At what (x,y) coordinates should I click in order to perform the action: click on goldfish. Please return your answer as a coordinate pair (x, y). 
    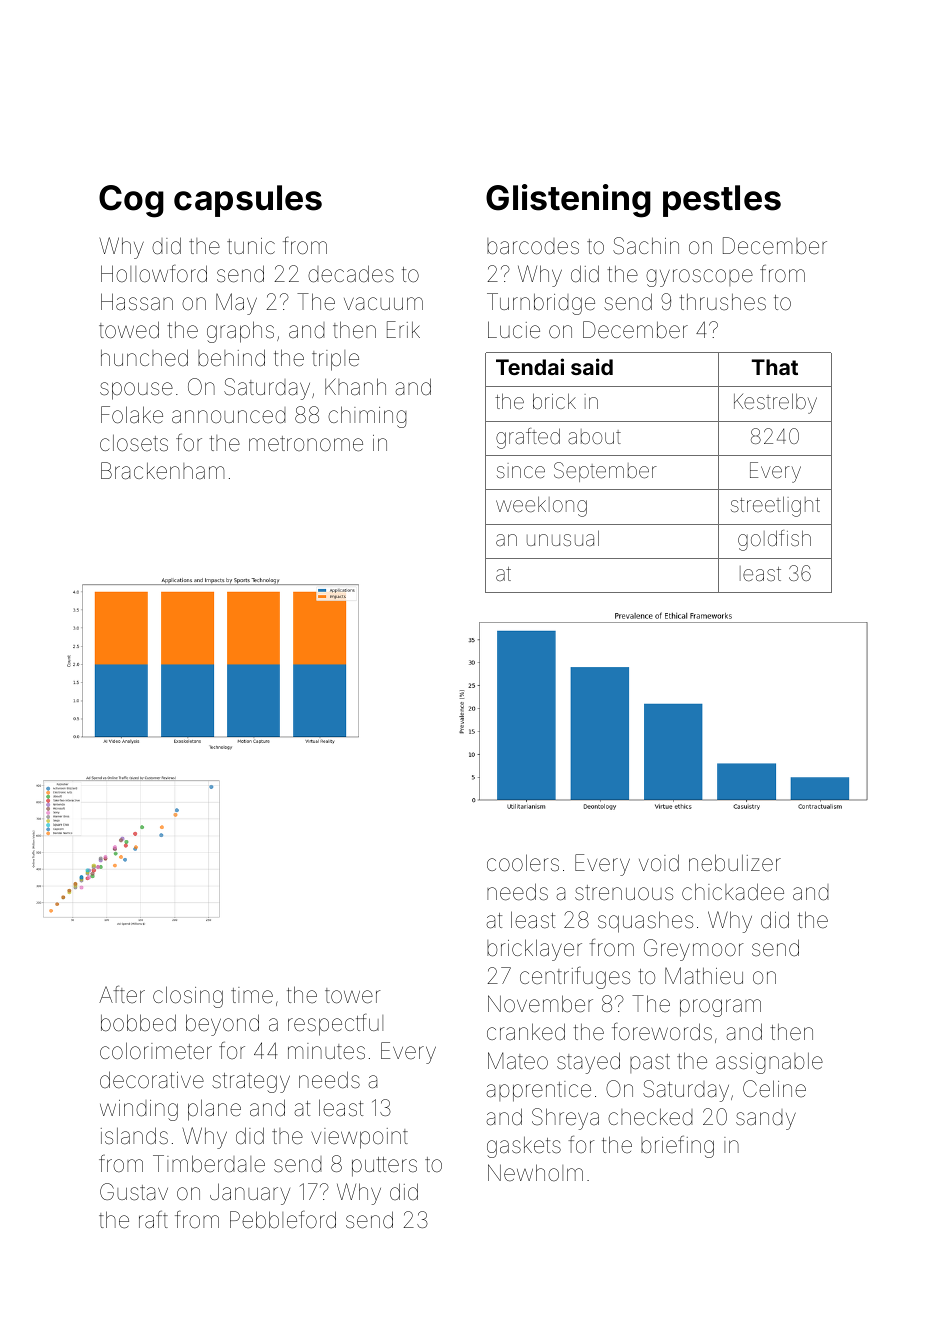
    Looking at the image, I should click on (774, 540).
